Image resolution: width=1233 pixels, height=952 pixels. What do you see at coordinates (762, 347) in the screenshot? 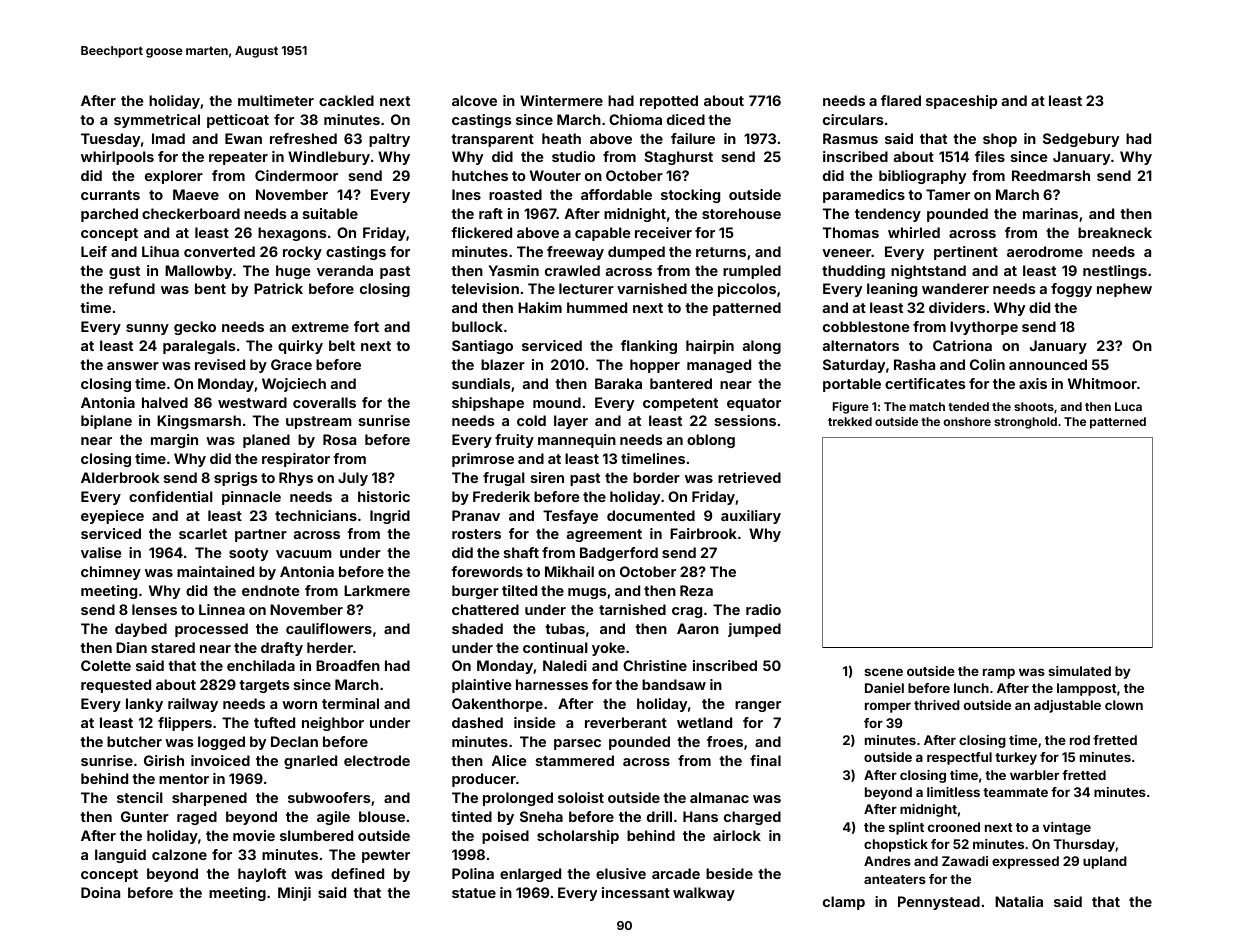
I see `along` at bounding box center [762, 347].
